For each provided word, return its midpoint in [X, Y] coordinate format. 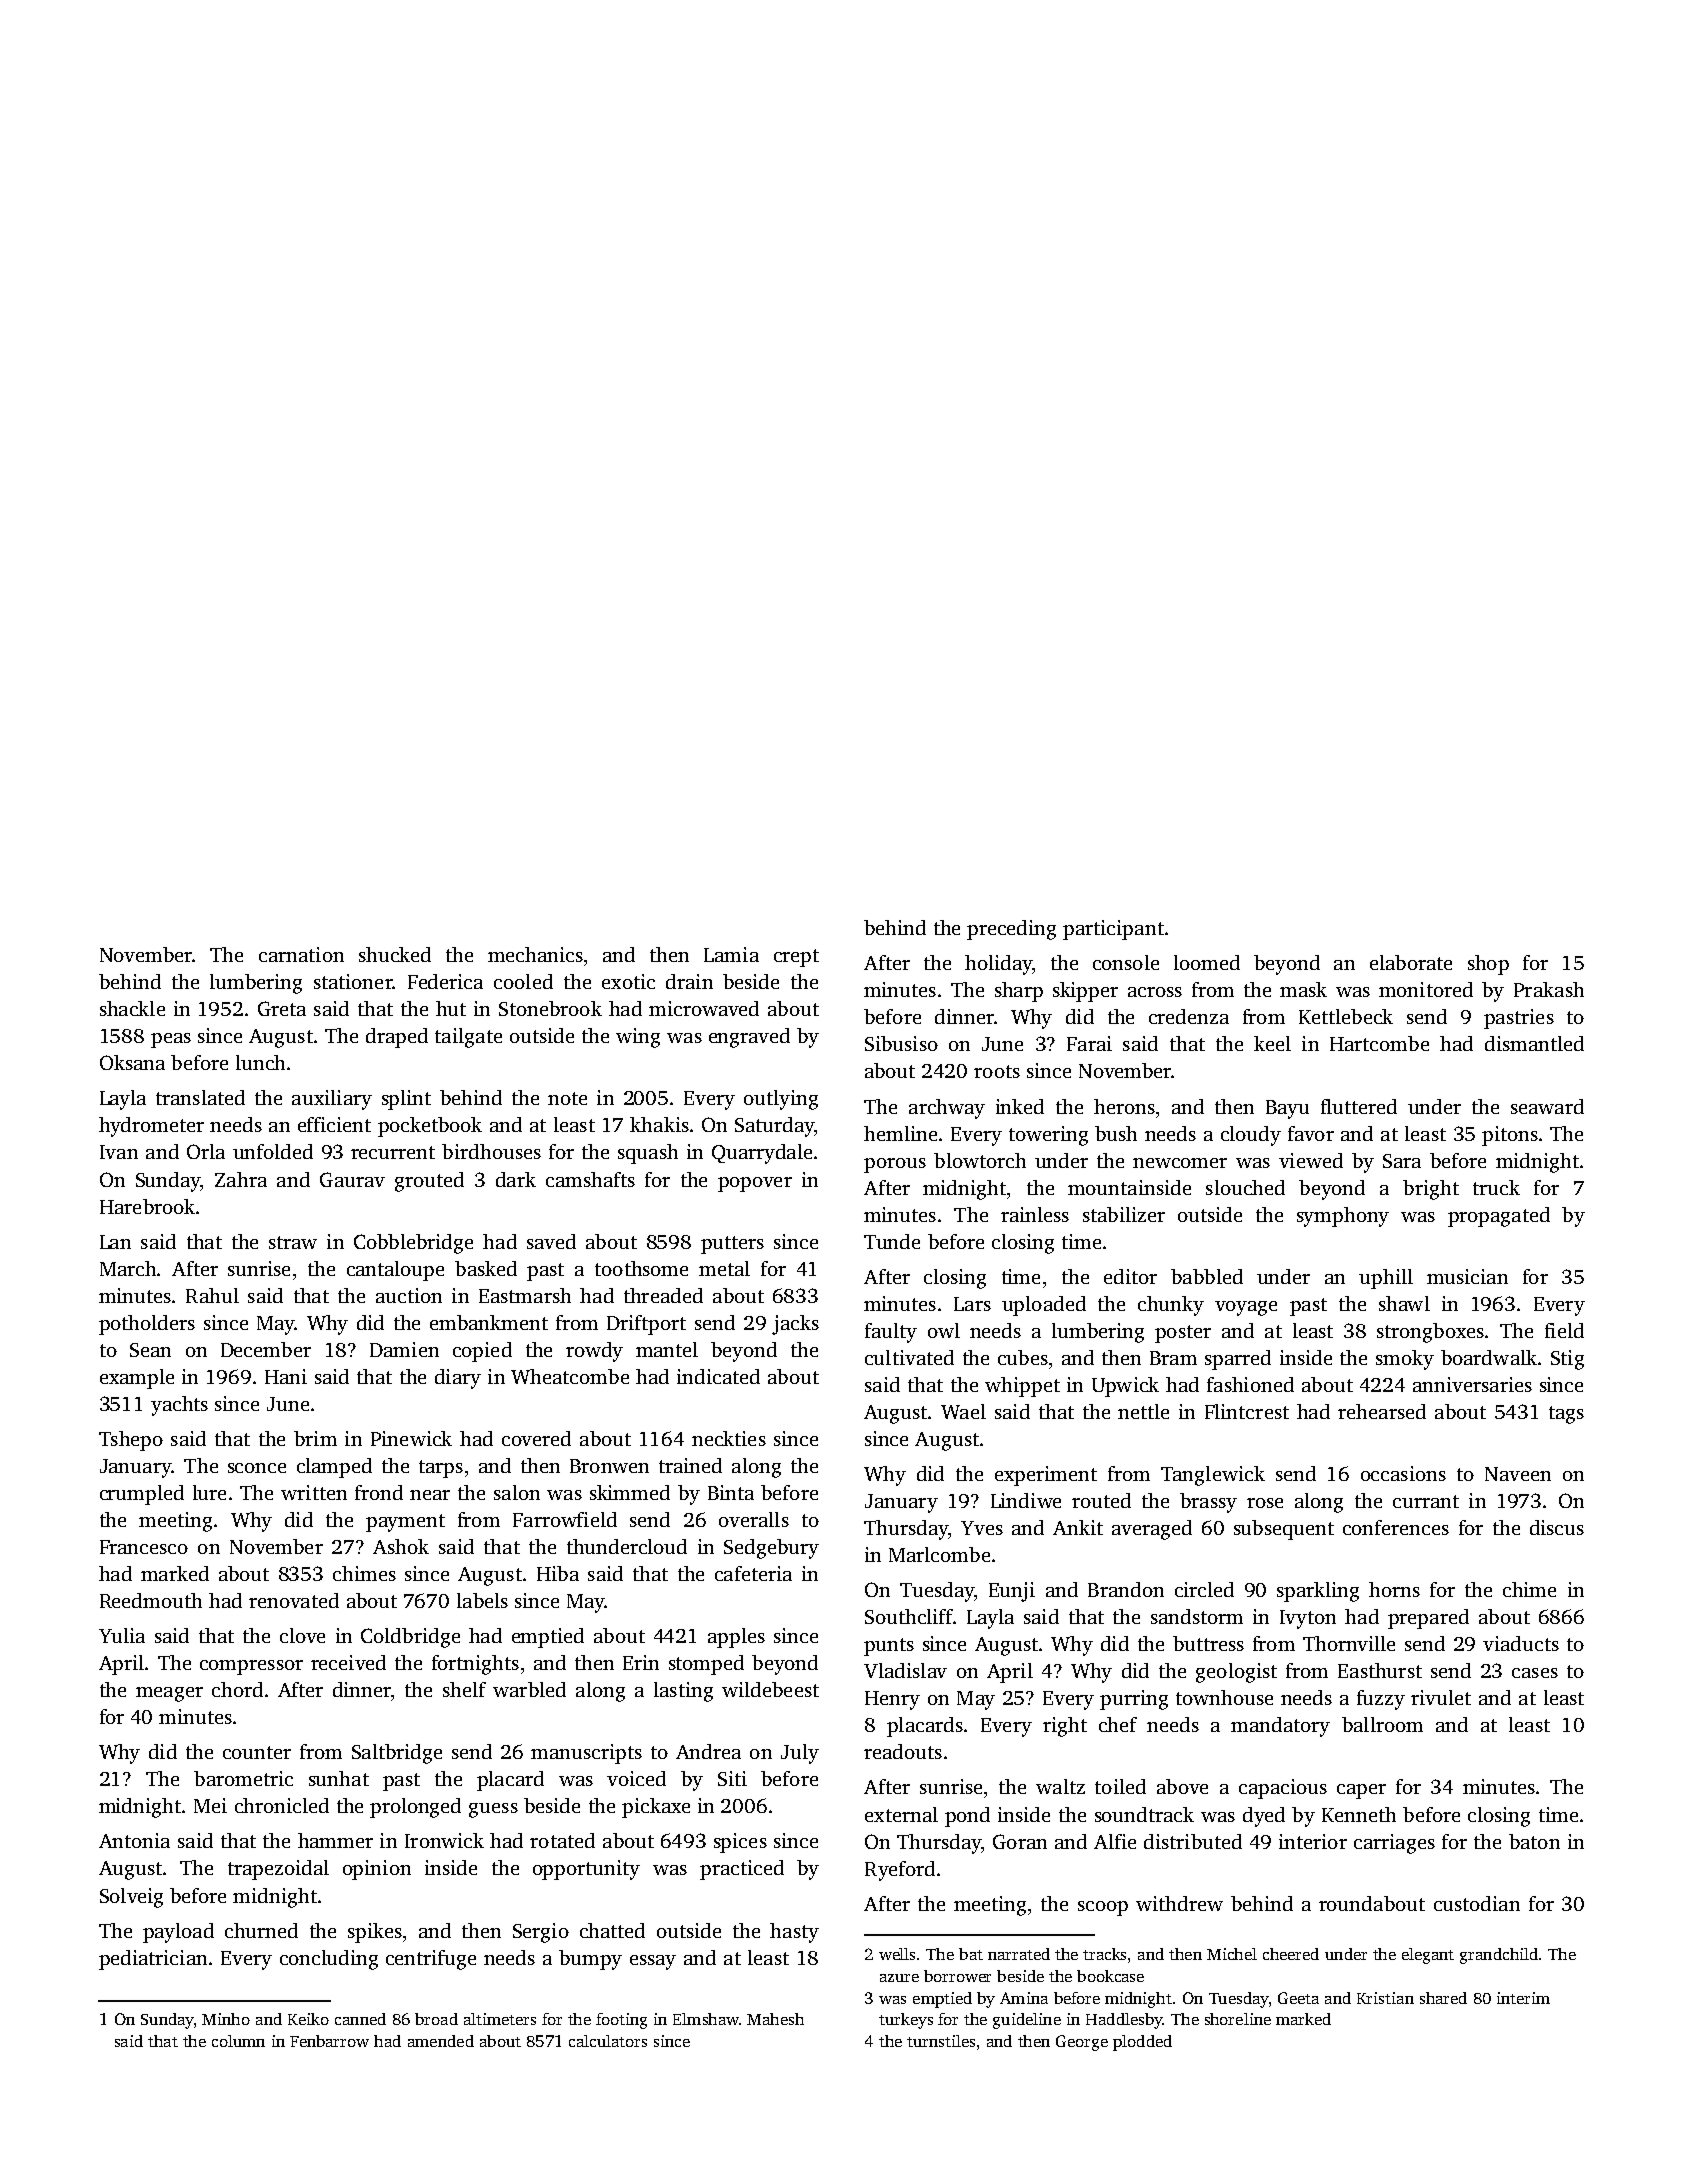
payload [178, 1933]
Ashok [401, 1546]
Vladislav [905, 1670]
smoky [1405, 1360]
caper [1361, 1791]
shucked [395, 954]
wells [897, 1954]
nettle [1143, 1411]
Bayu [1287, 1109]
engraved [749, 1038]
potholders [147, 1325]
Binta [731, 1492]
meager [169, 1694]
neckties [729, 1438]
